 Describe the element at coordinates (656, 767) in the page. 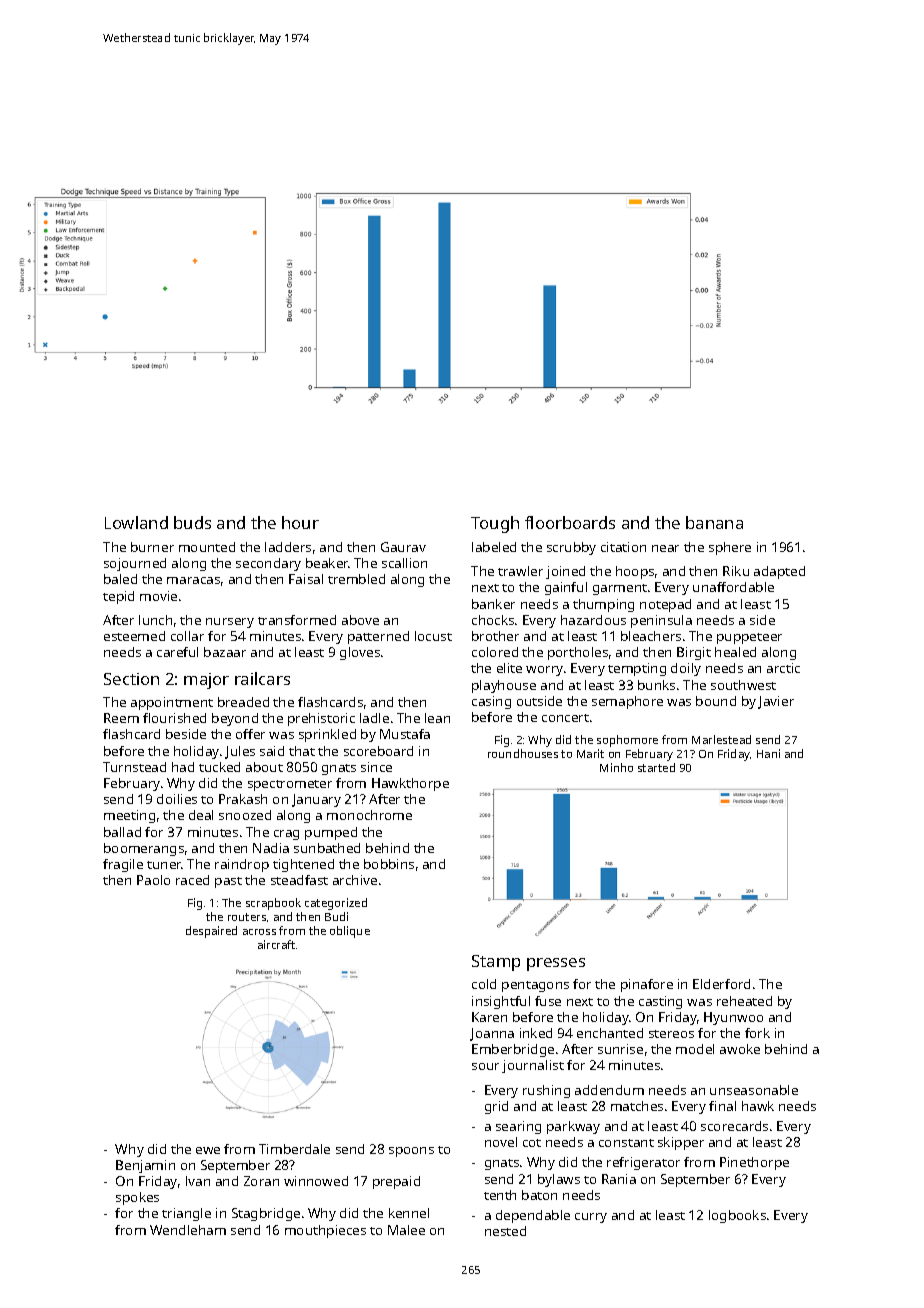

I see `started` at that location.
